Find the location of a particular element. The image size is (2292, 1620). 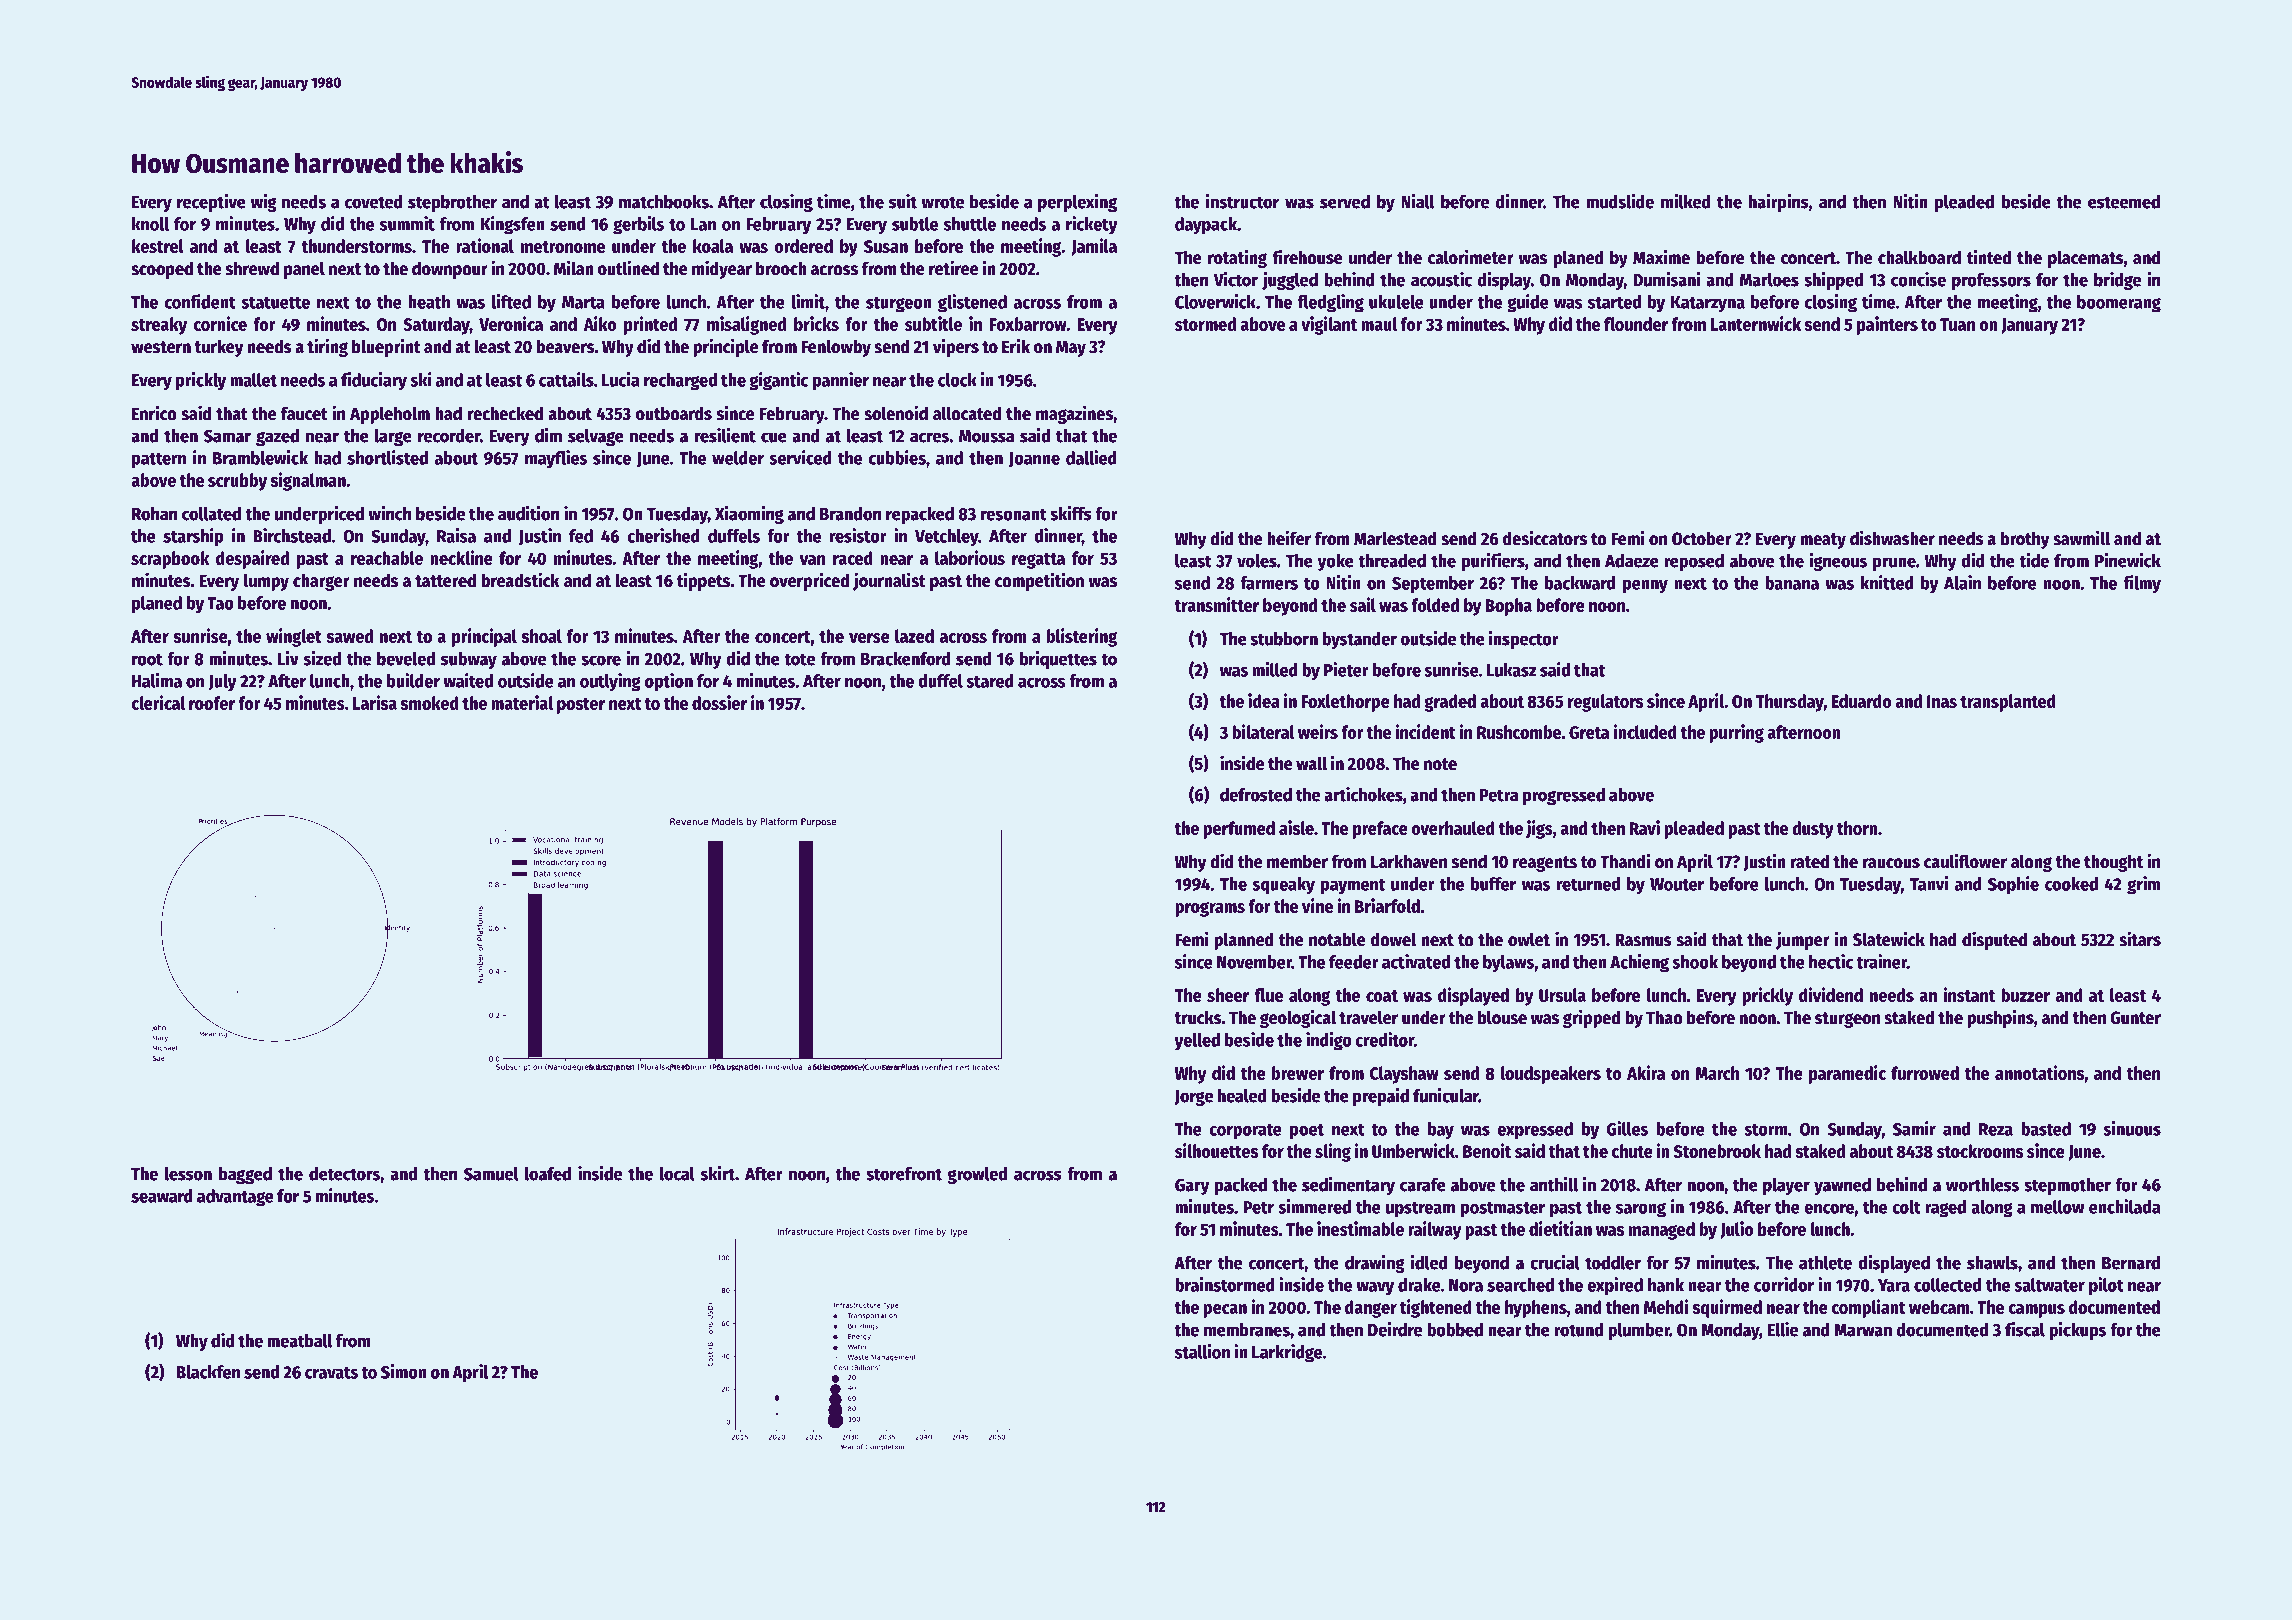

Akira is located at coordinates (1646, 1072).
